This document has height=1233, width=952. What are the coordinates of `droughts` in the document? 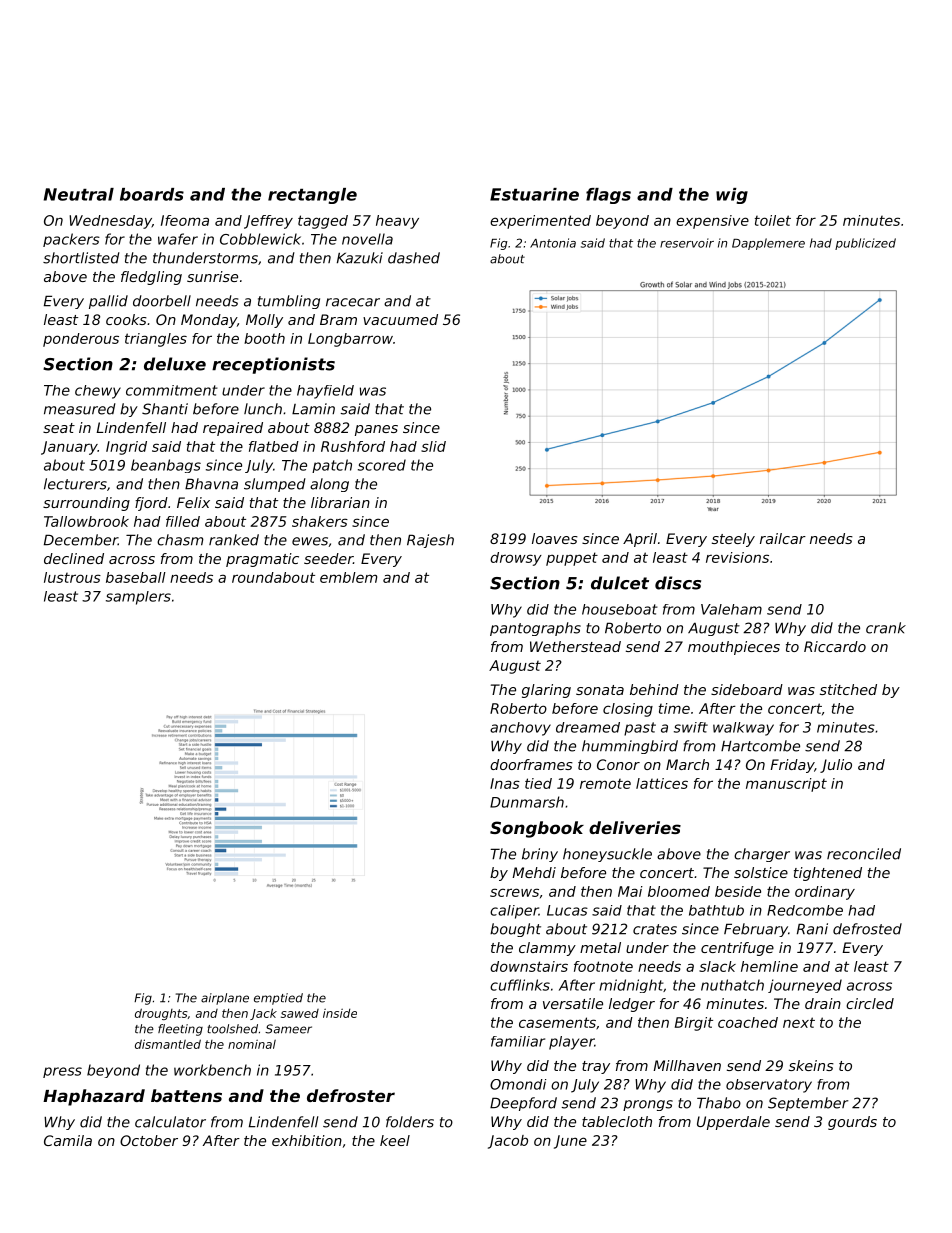 It's located at (161, 1014).
